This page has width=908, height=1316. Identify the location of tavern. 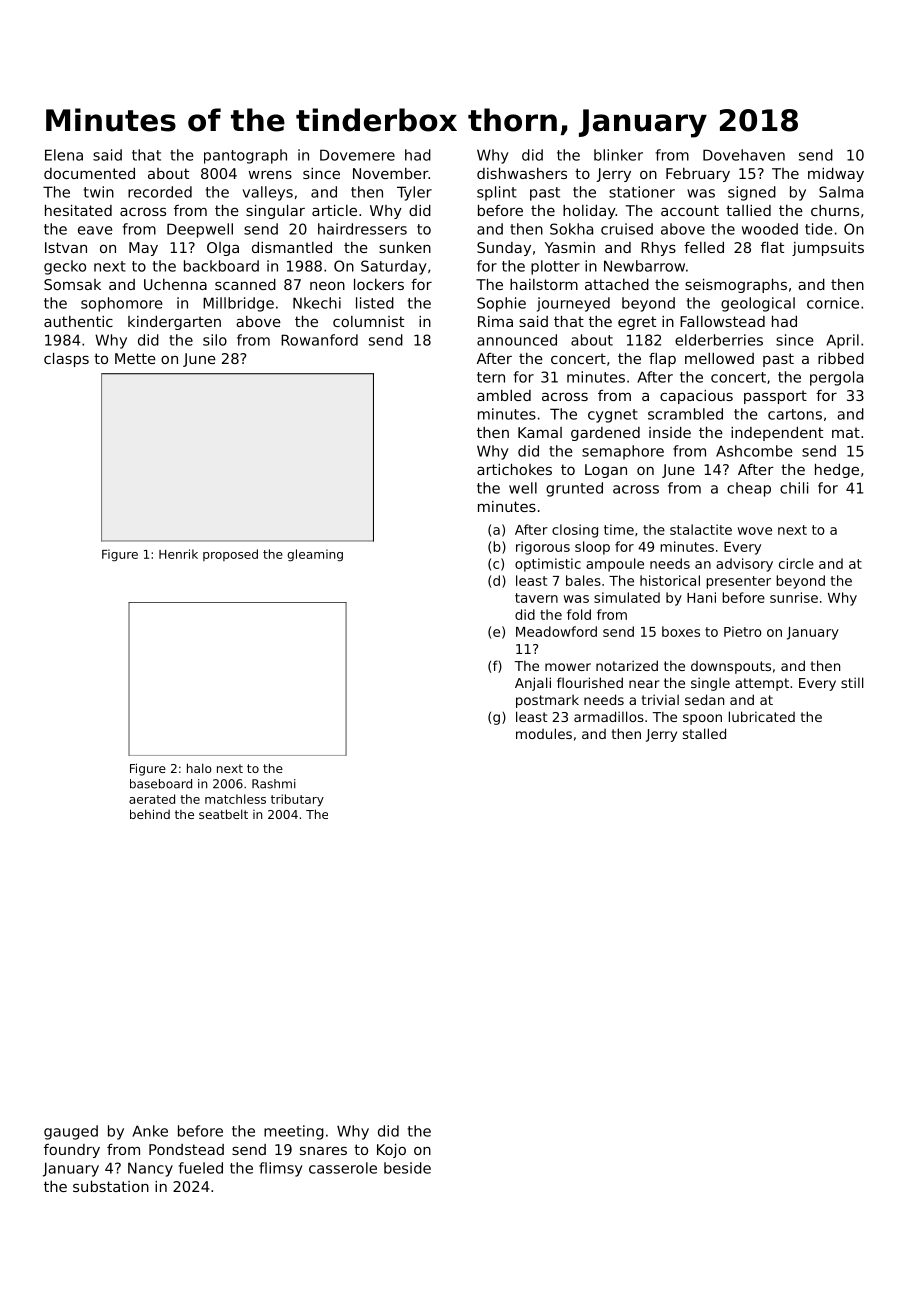
(536, 598).
